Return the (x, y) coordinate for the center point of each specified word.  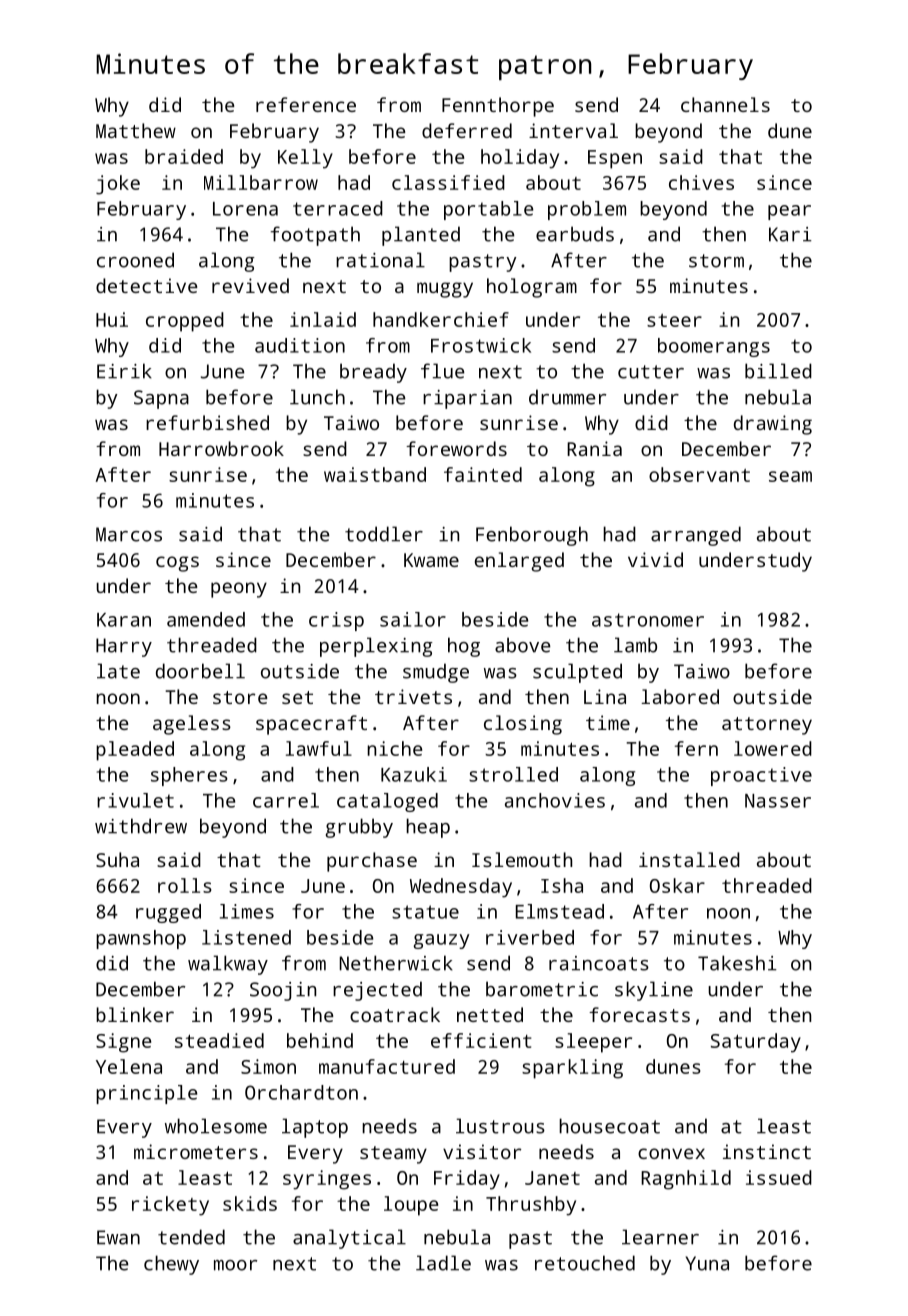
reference (306, 104)
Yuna (707, 1263)
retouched (585, 1263)
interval (573, 130)
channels (725, 104)
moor (235, 1265)
